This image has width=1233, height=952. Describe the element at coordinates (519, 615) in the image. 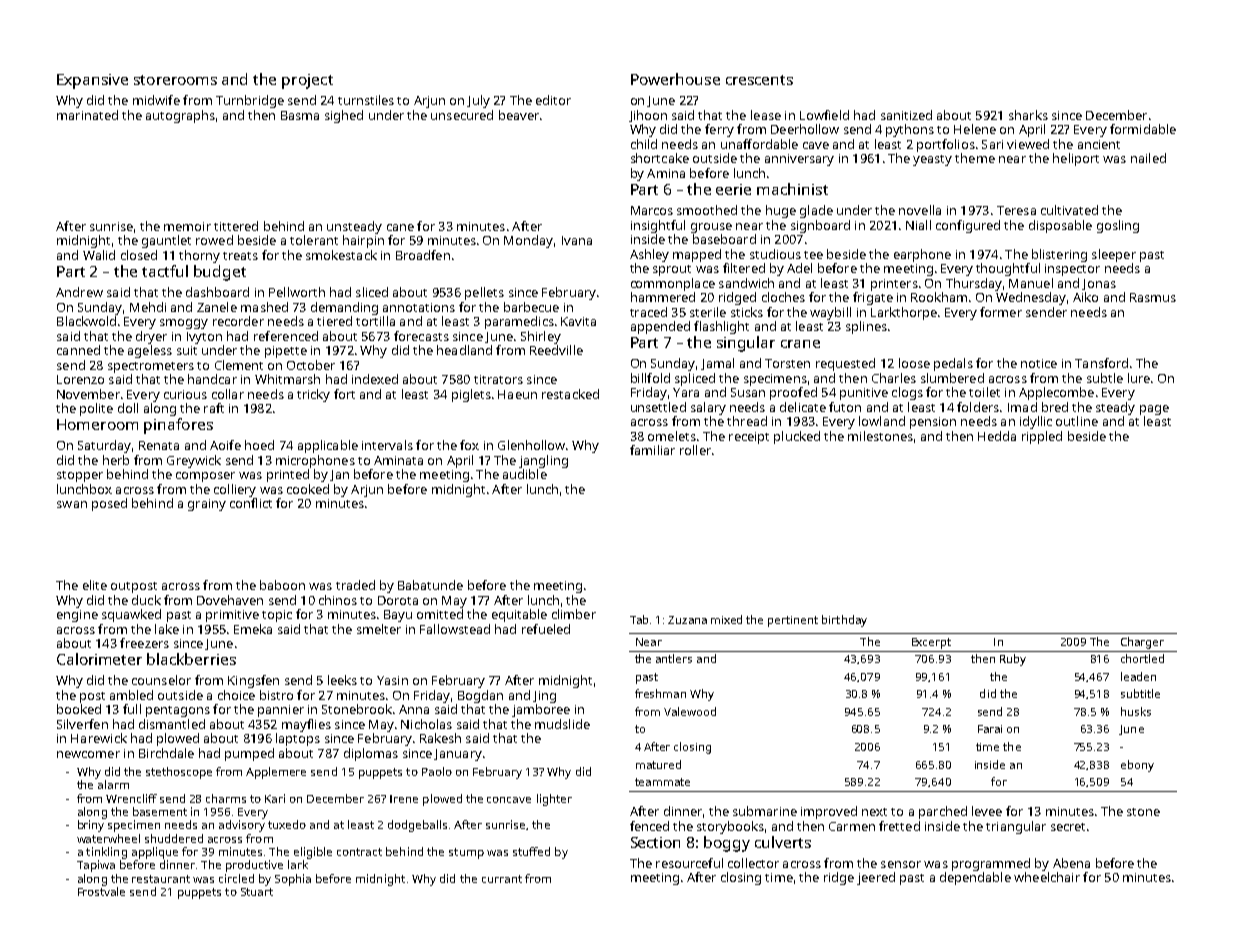

I see `equitable` at that location.
